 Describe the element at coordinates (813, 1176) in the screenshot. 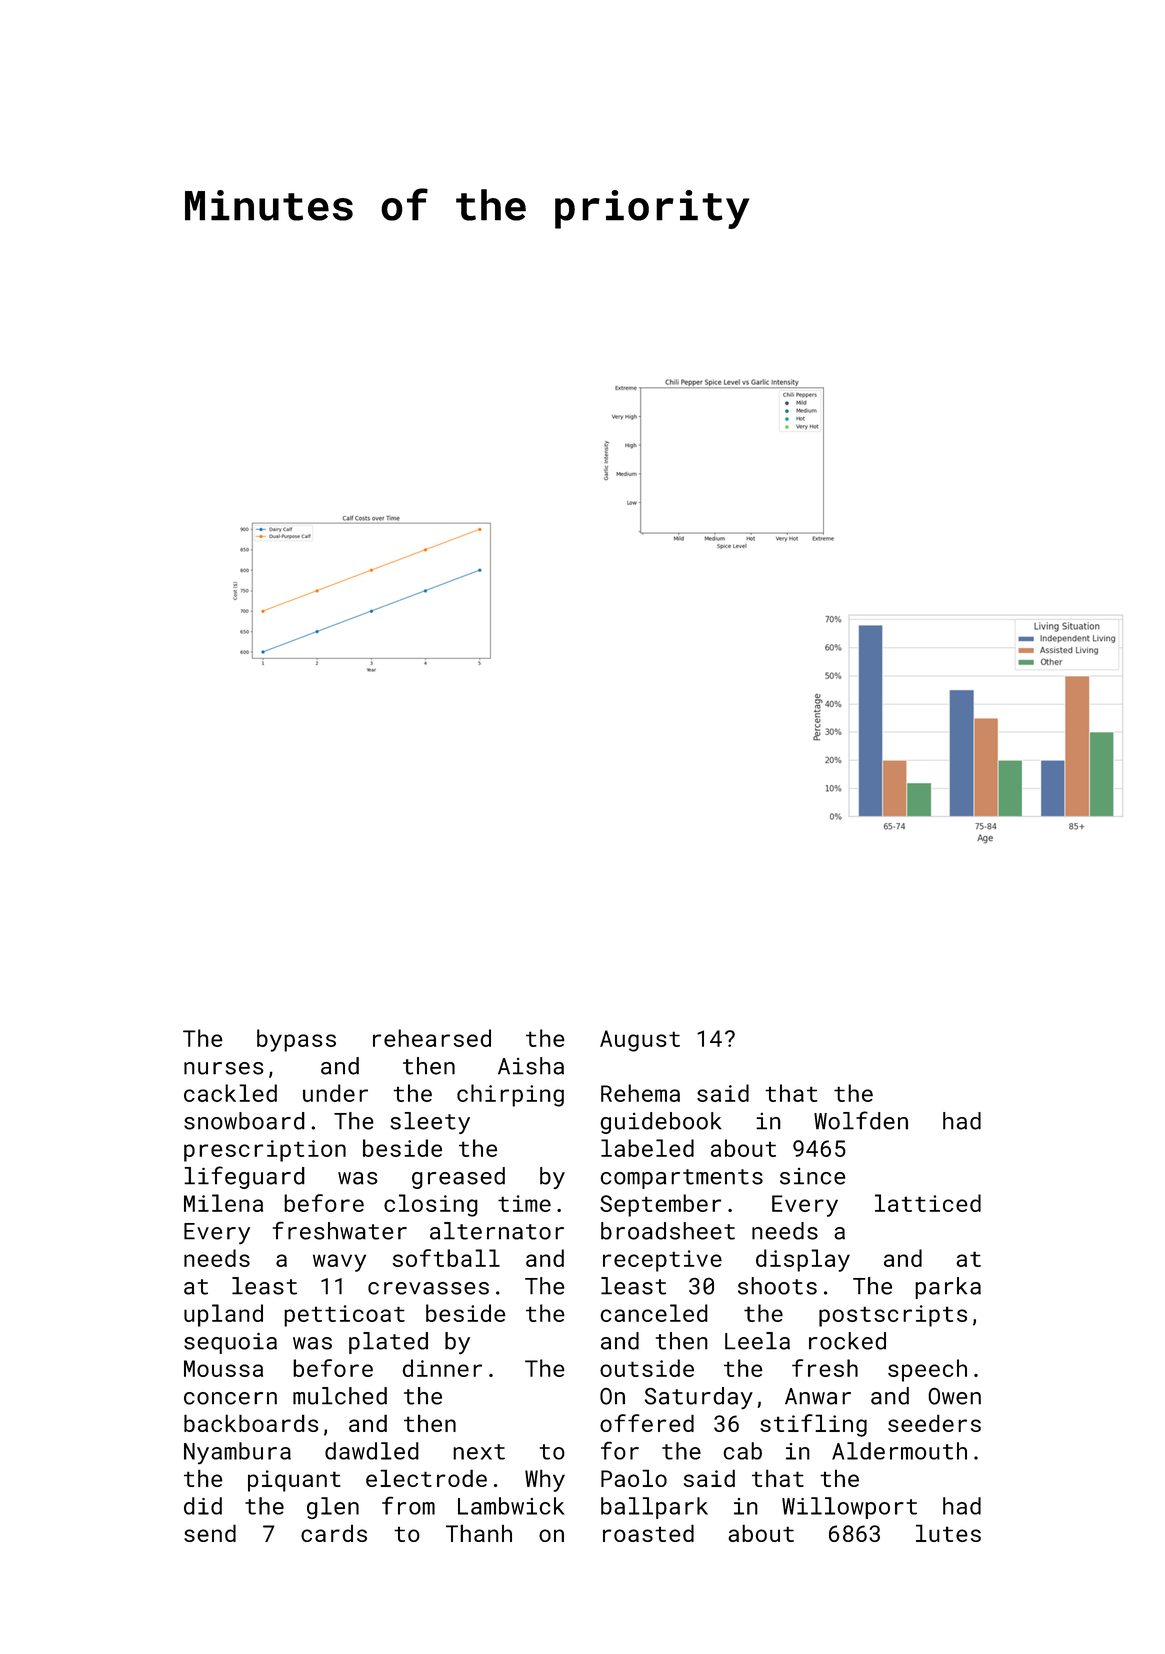

I see `since` at that location.
